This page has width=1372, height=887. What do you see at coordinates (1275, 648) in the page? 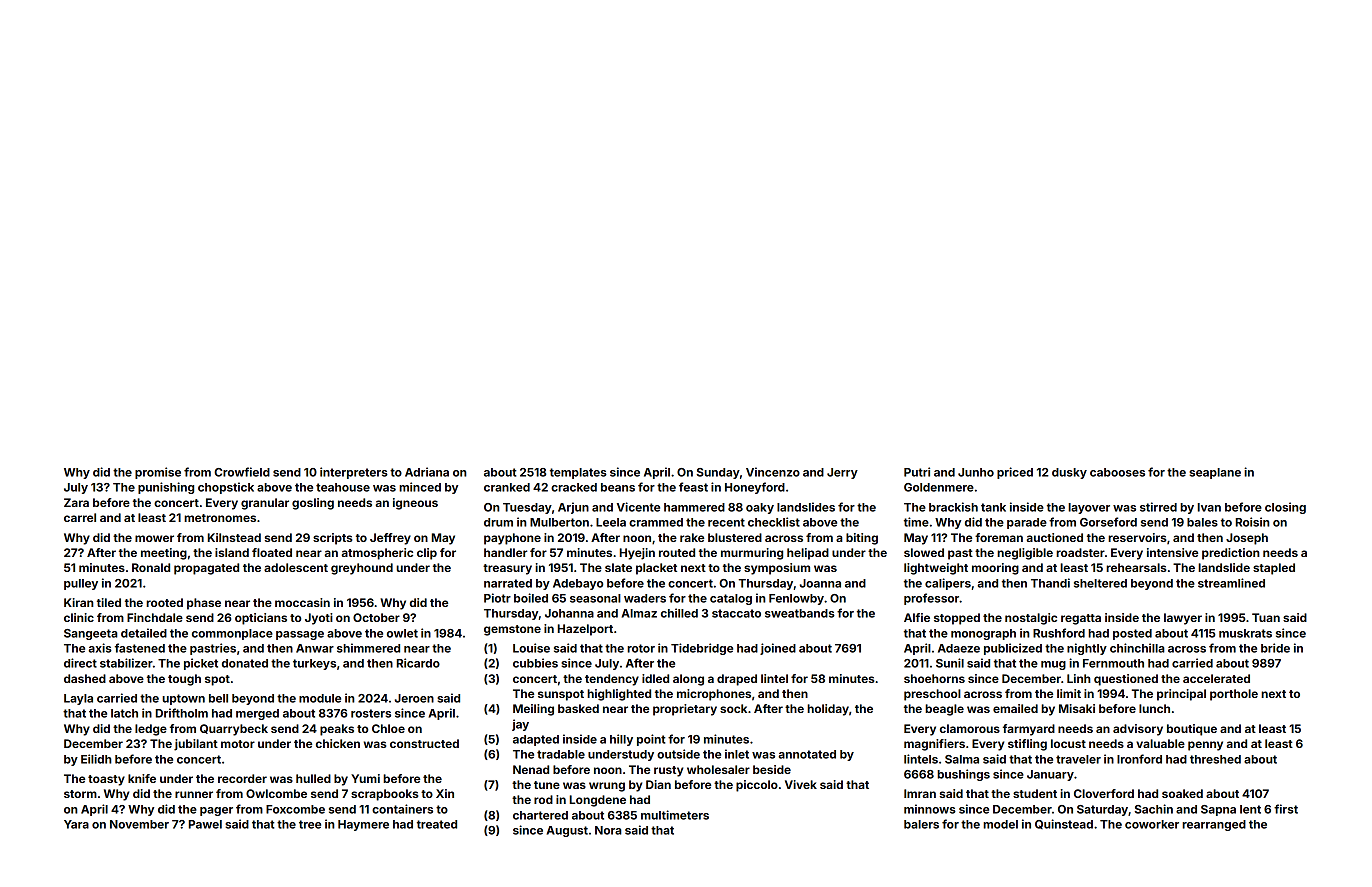
I see `bride` at bounding box center [1275, 648].
